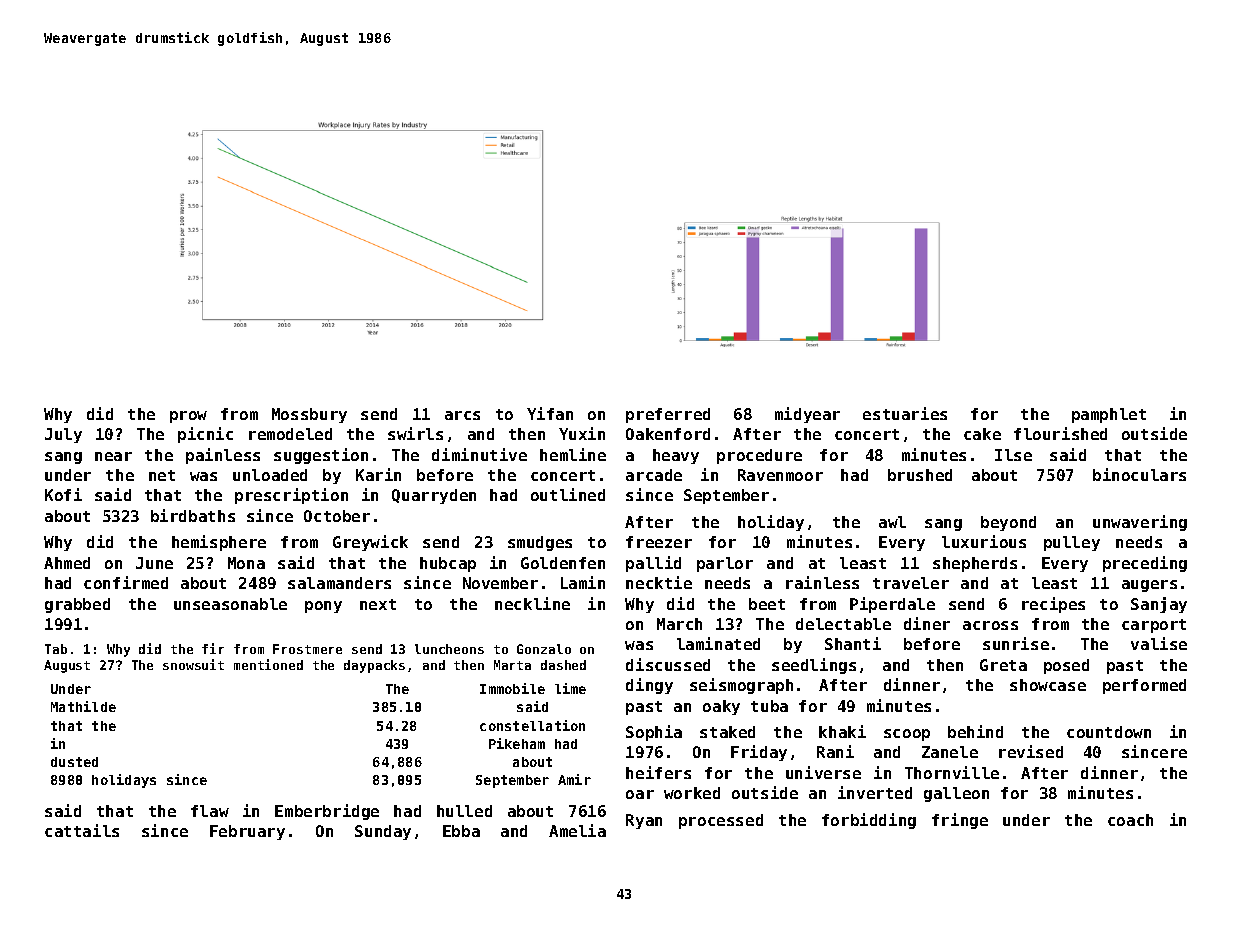  What do you see at coordinates (219, 543) in the document?
I see `hemisphere` at bounding box center [219, 543].
